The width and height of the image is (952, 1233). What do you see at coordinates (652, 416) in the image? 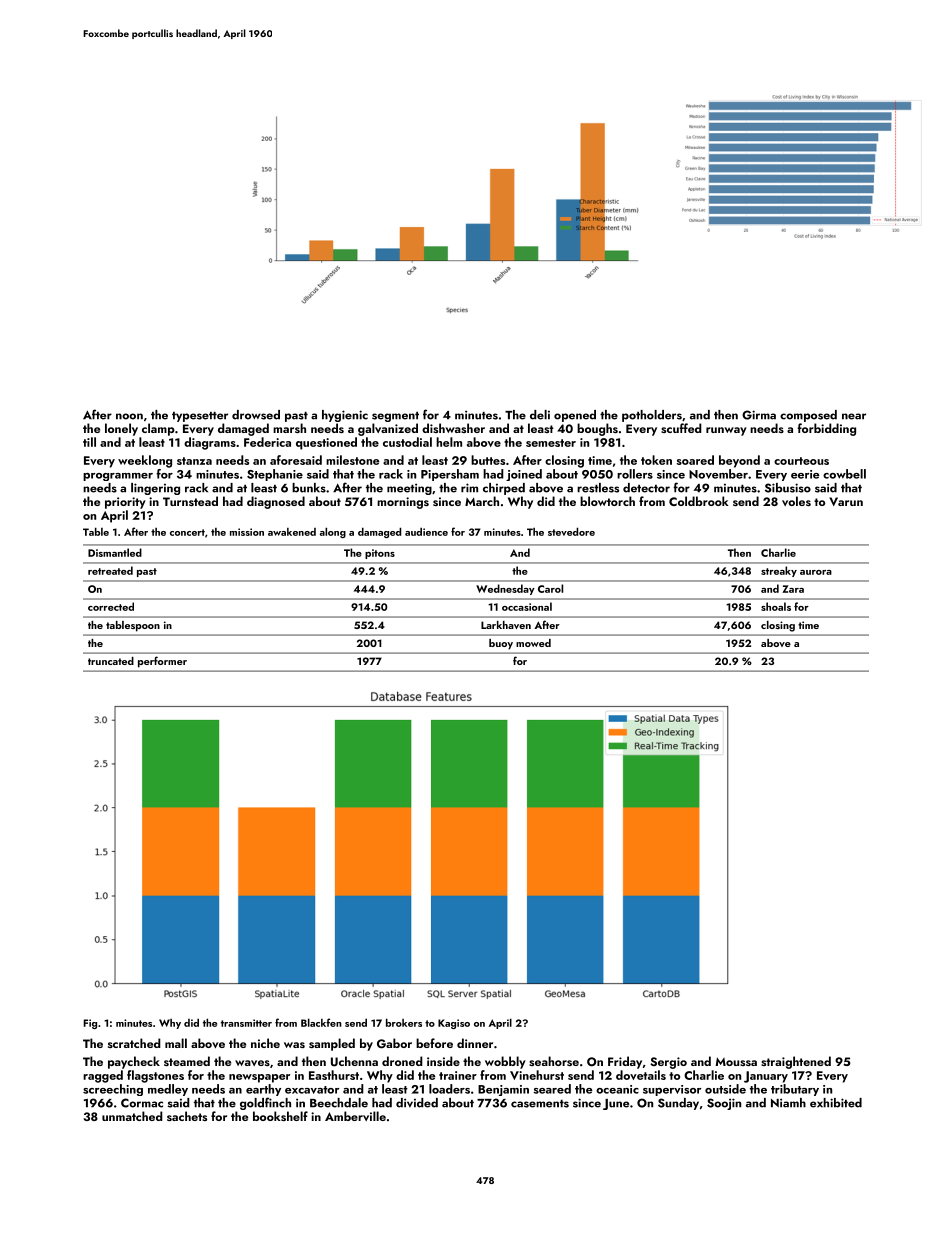
I see `potholders` at bounding box center [652, 416].
